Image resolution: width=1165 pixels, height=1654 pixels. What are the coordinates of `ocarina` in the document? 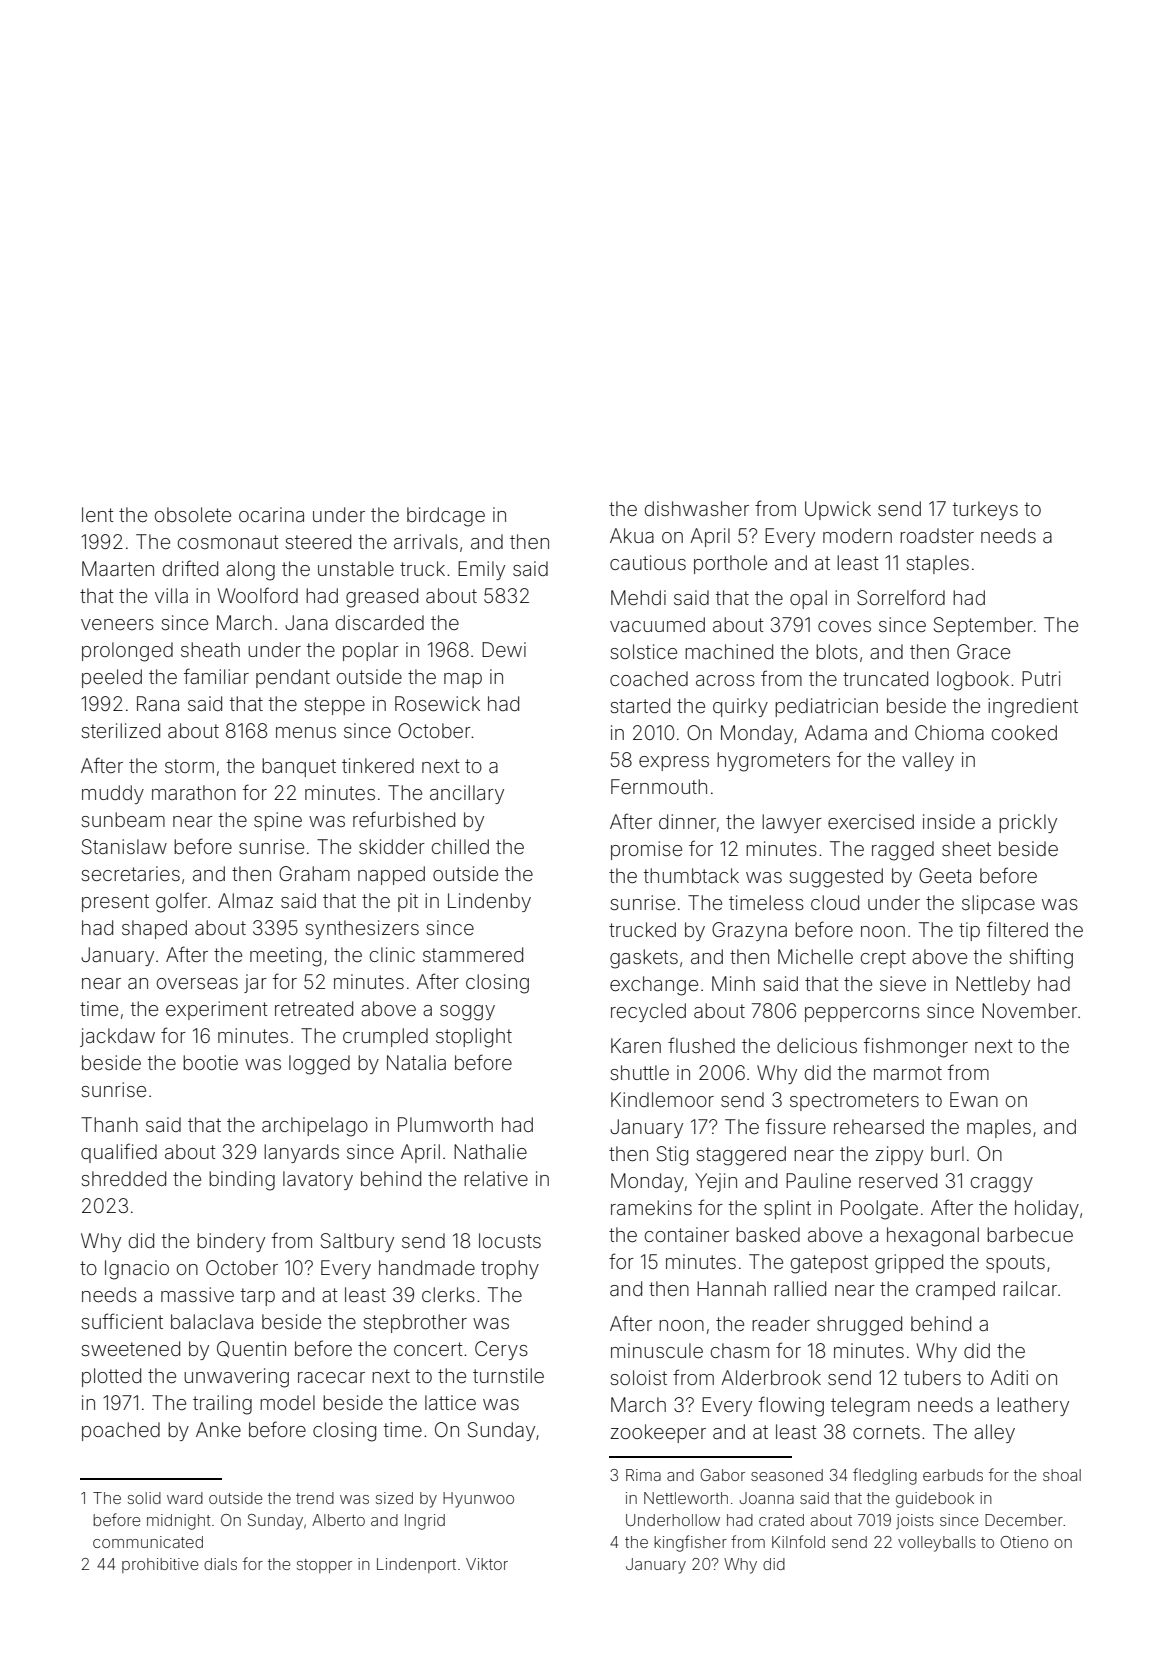 It's located at (271, 514).
